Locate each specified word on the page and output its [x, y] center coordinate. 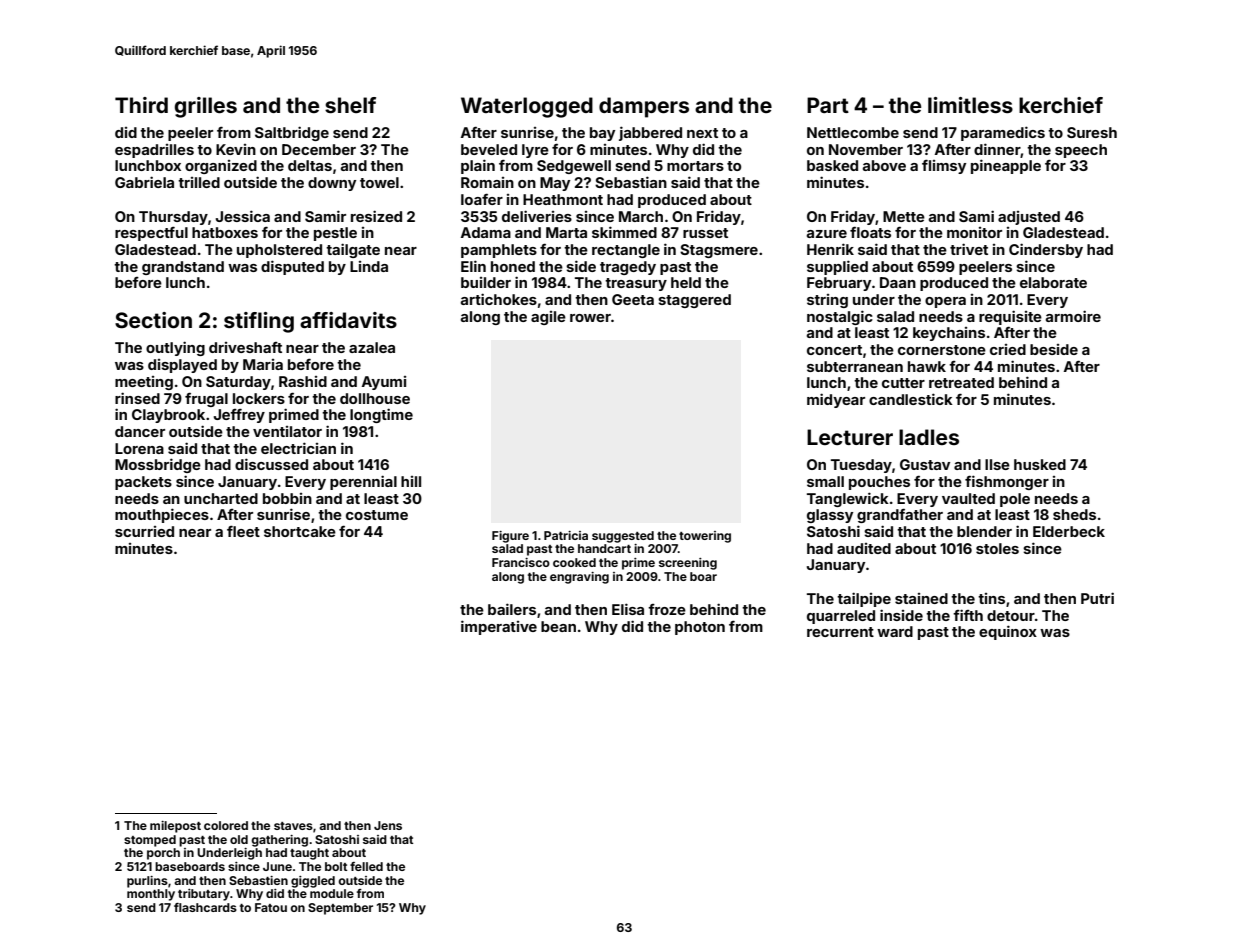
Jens [388, 825]
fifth [968, 615]
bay [602, 134]
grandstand [183, 268]
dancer [140, 431]
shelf [350, 105]
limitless [970, 105]
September [340, 909]
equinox [1008, 632]
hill [411, 481]
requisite [1010, 317]
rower [590, 318]
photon [700, 628]
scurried [144, 531]
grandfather [900, 516]
